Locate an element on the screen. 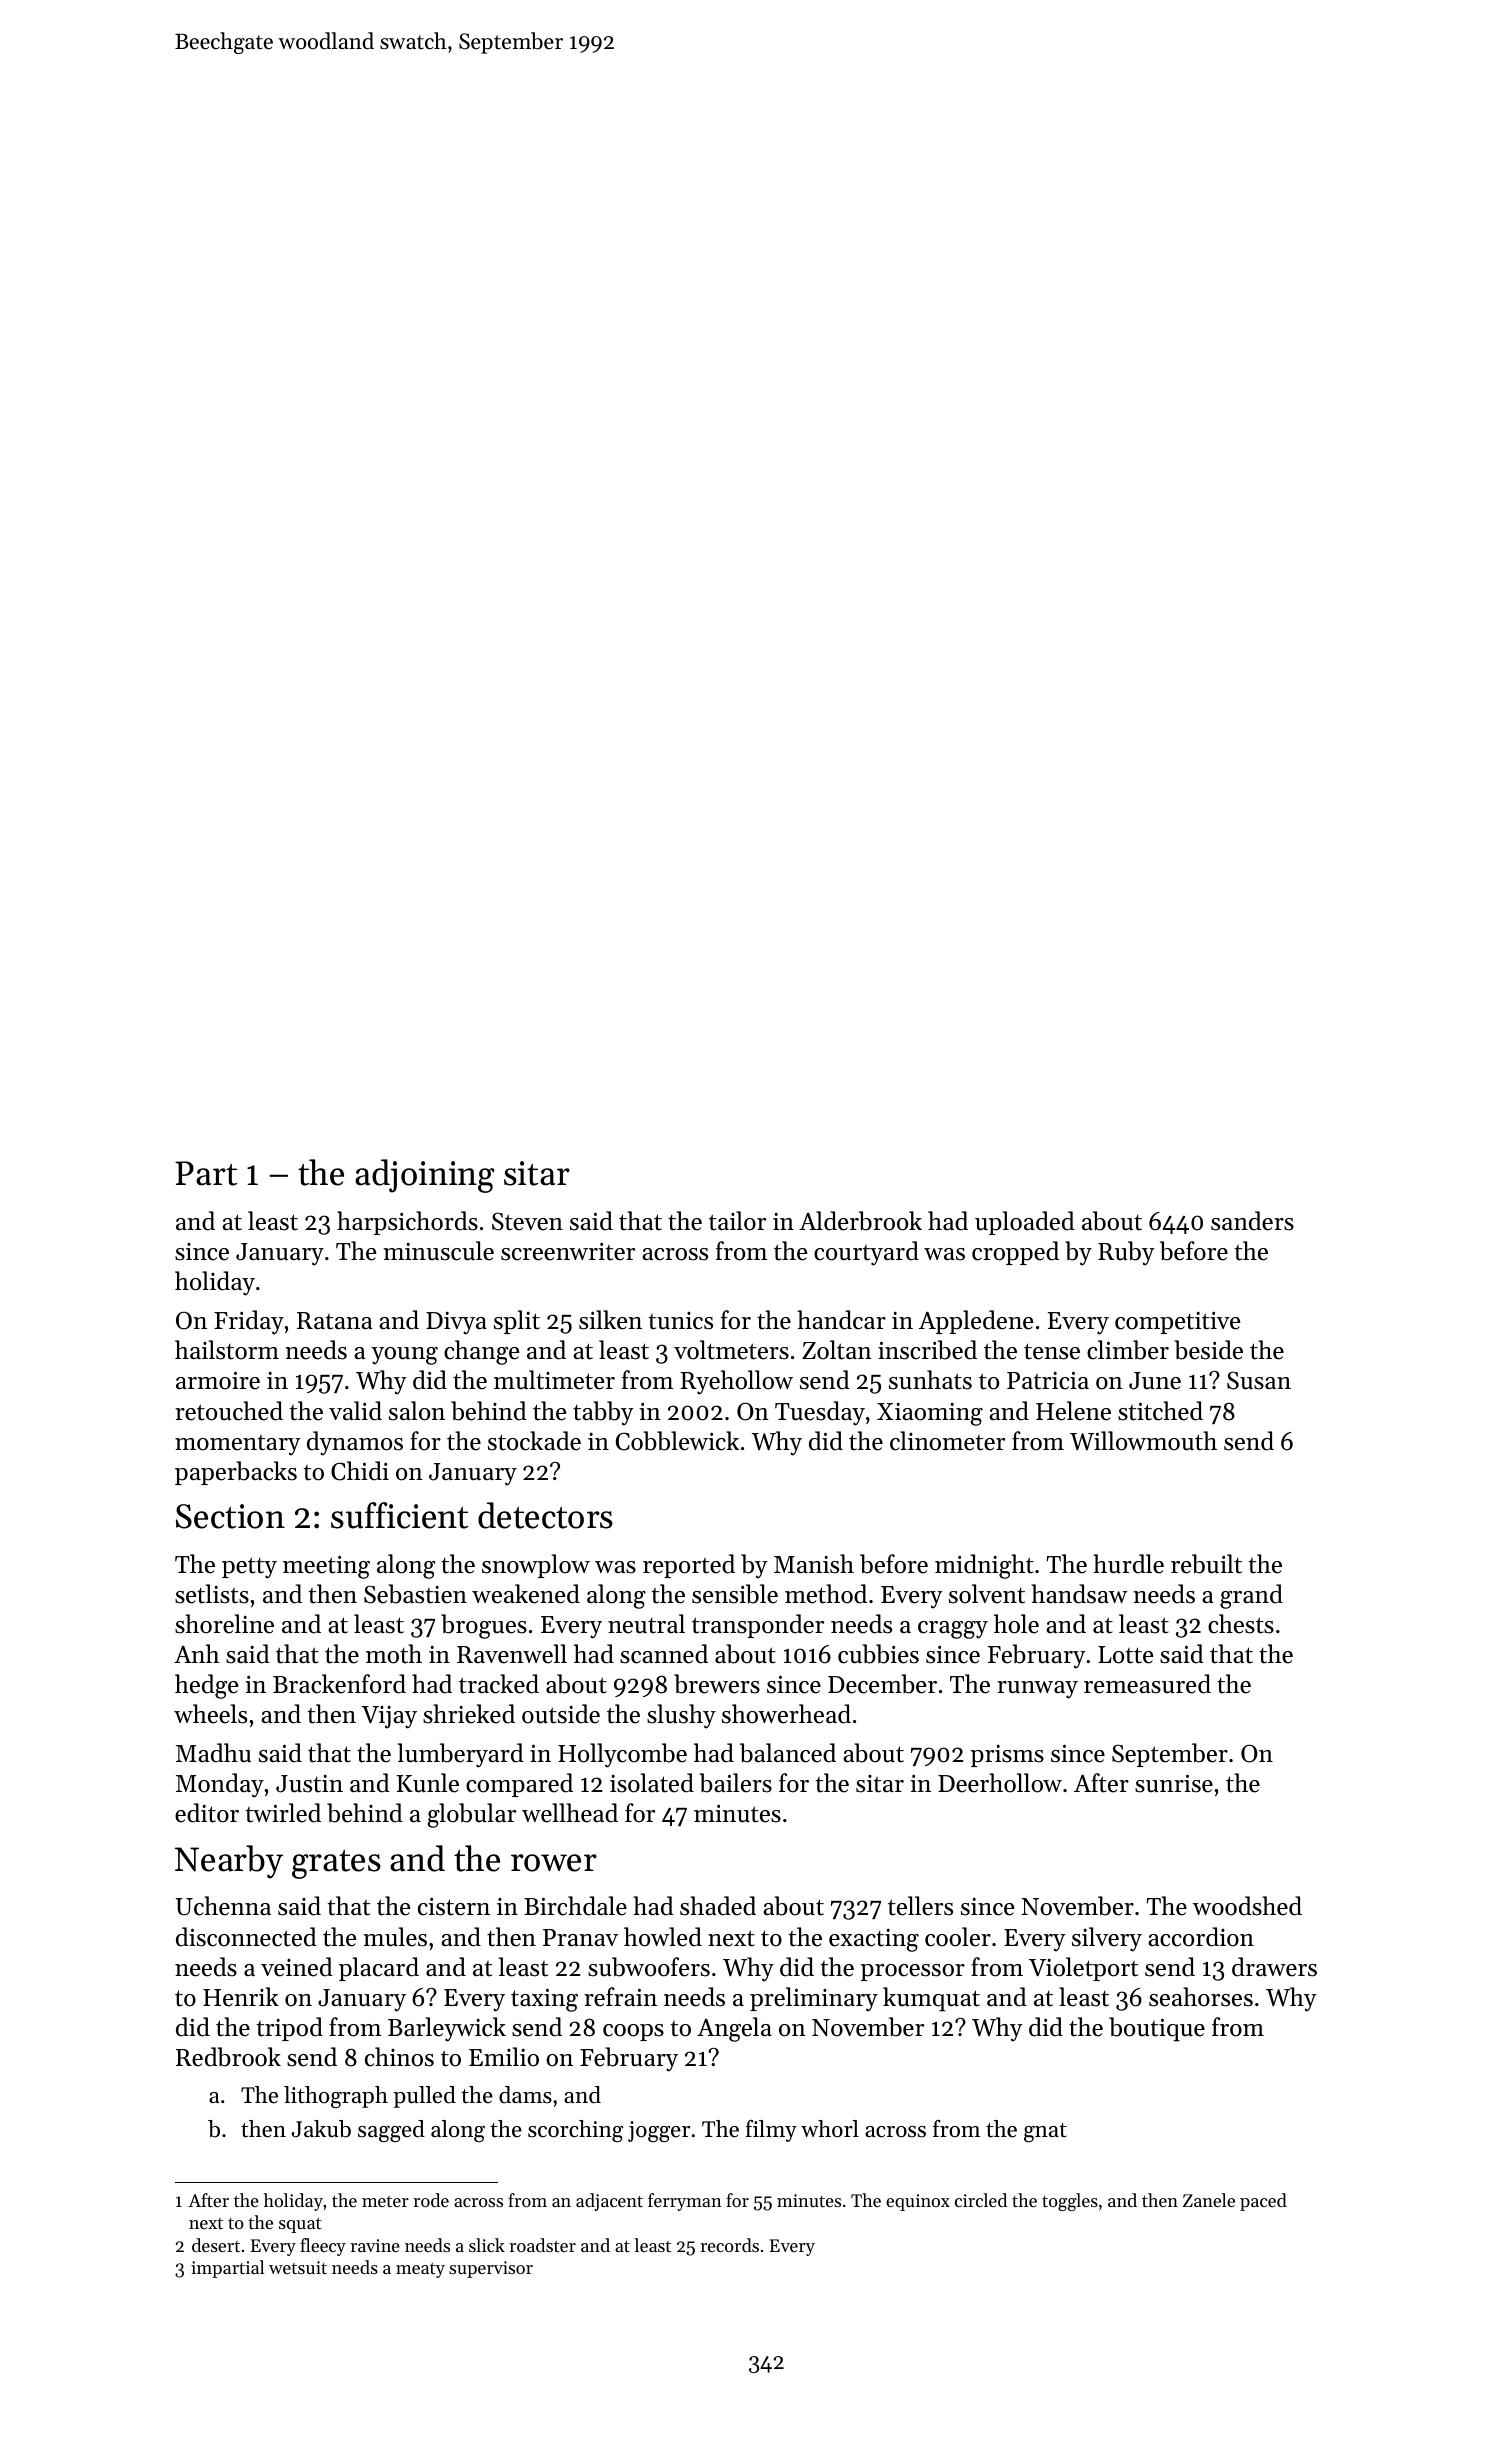 The height and width of the screenshot is (2464, 1496). woodshed is located at coordinates (1247, 1906).
